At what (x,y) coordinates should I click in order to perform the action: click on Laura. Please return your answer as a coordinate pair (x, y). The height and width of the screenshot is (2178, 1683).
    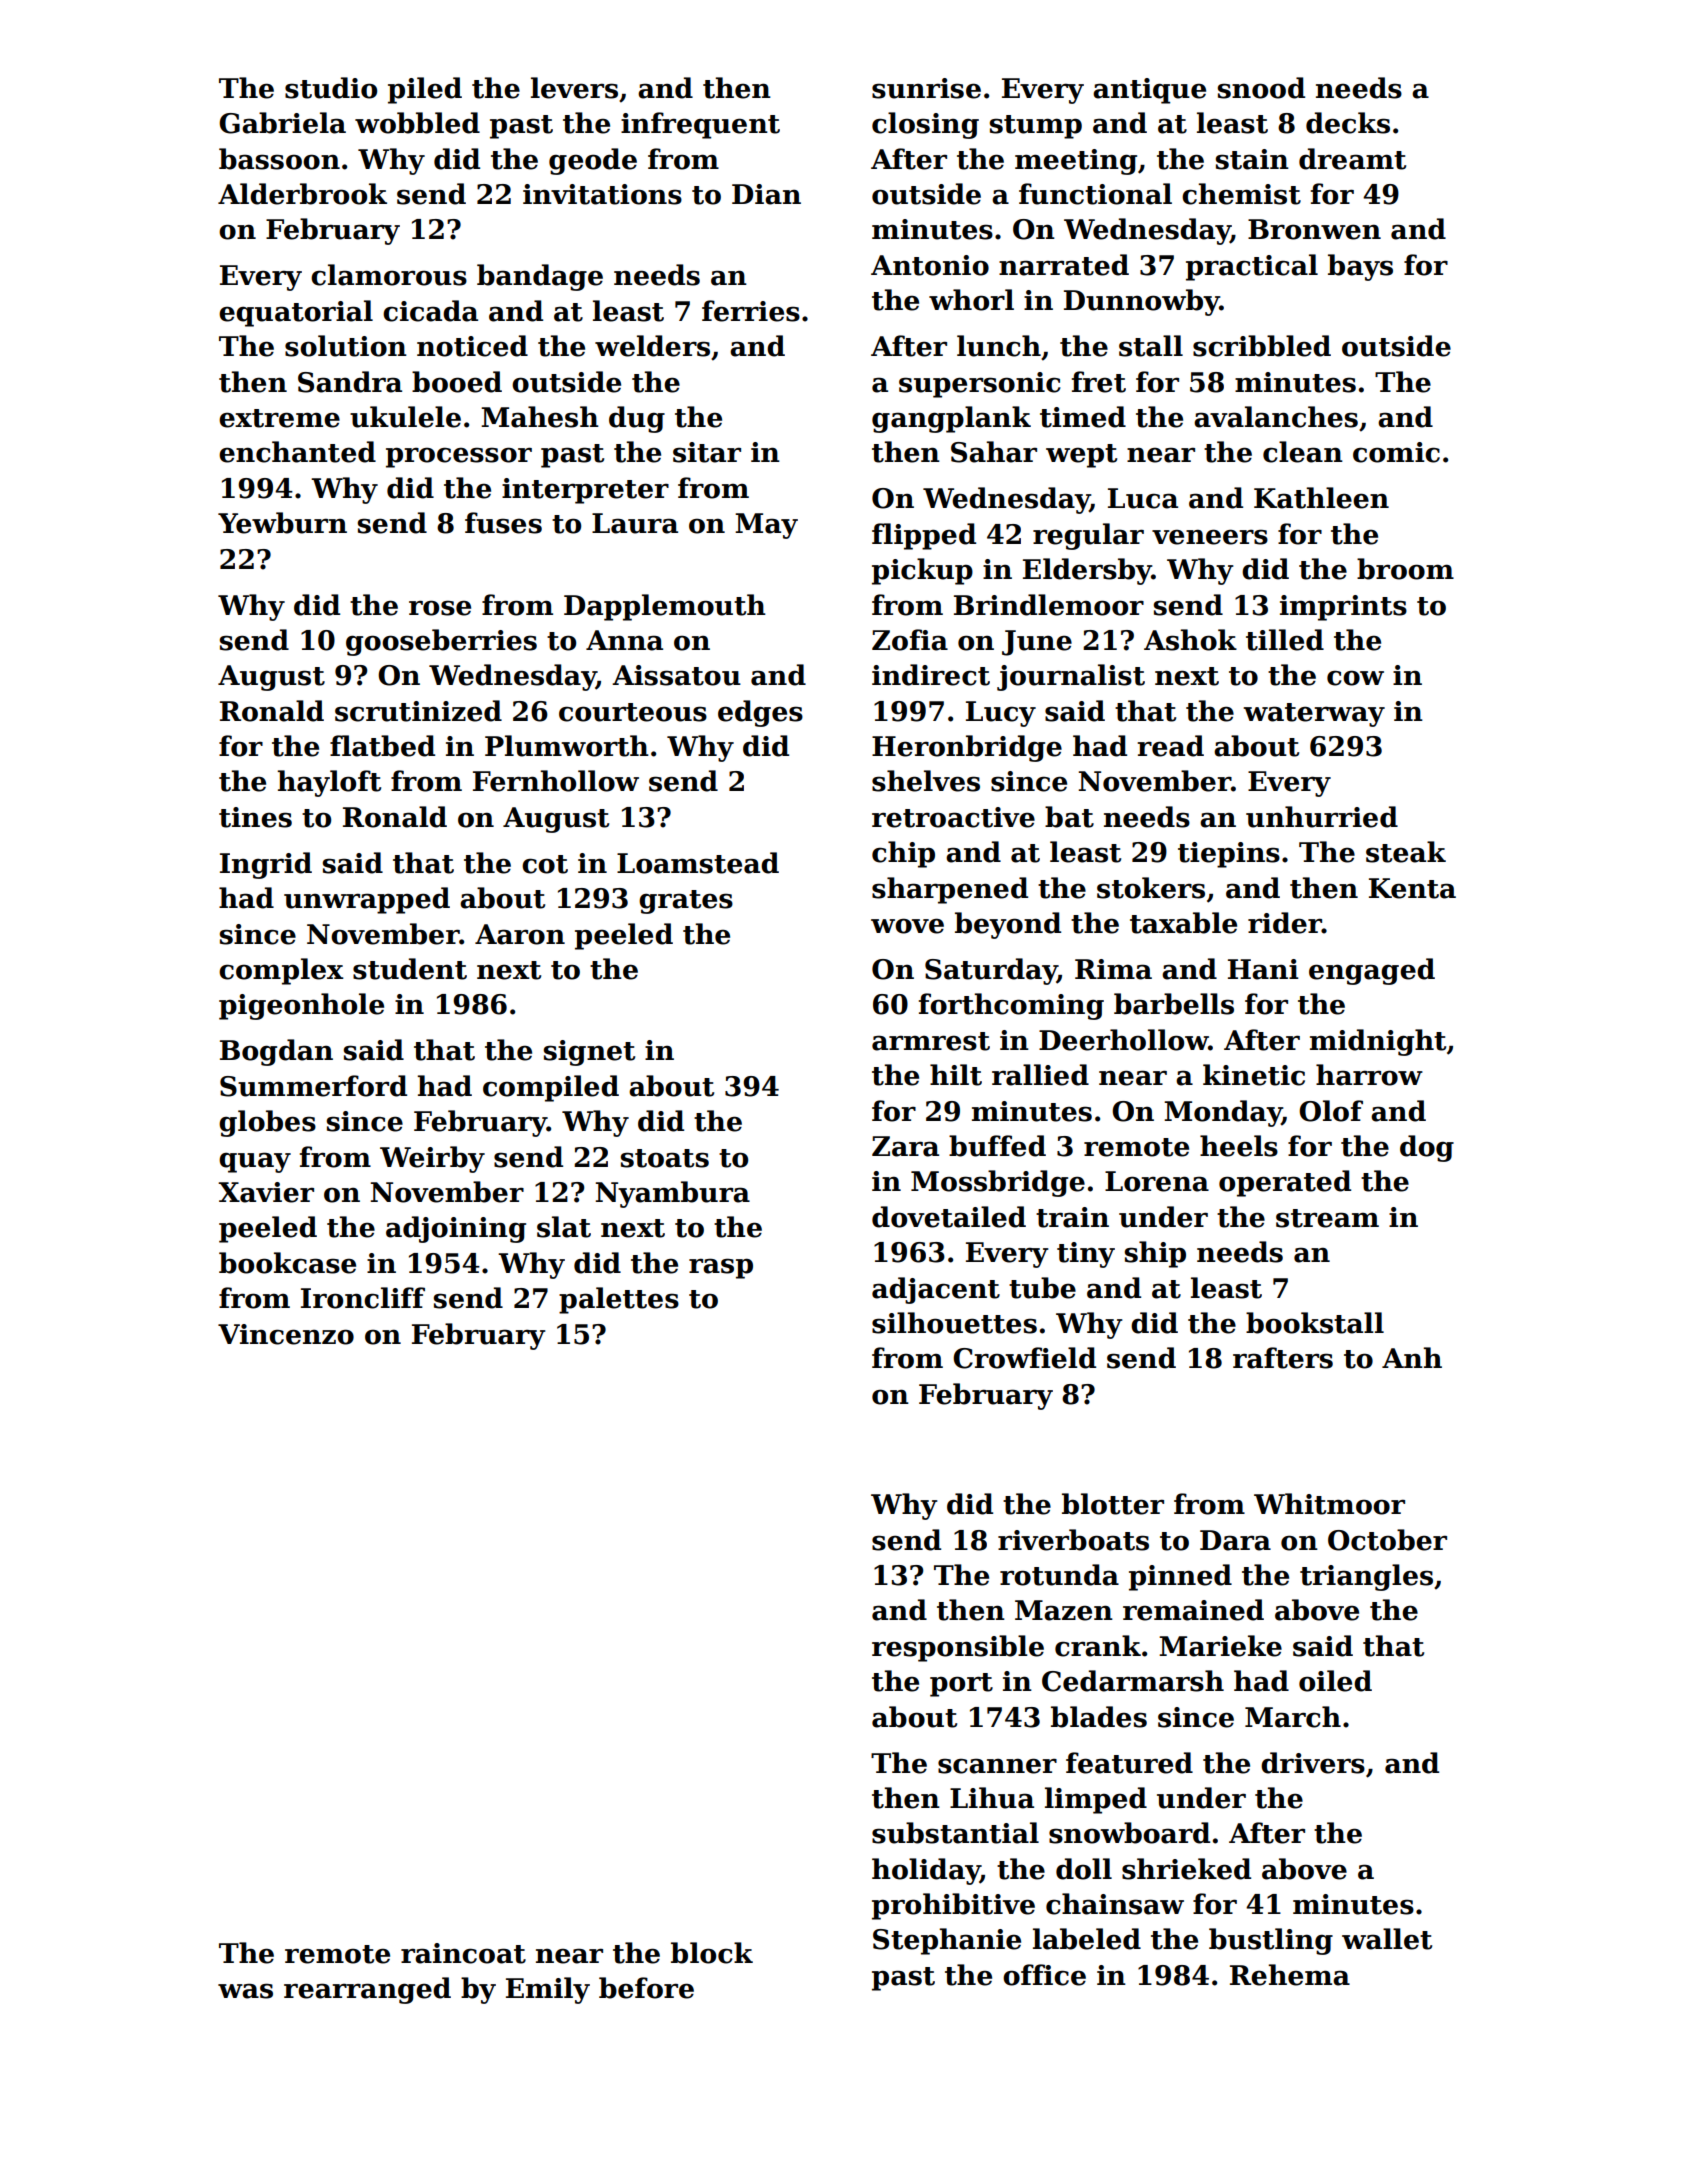
    Looking at the image, I should click on (635, 523).
